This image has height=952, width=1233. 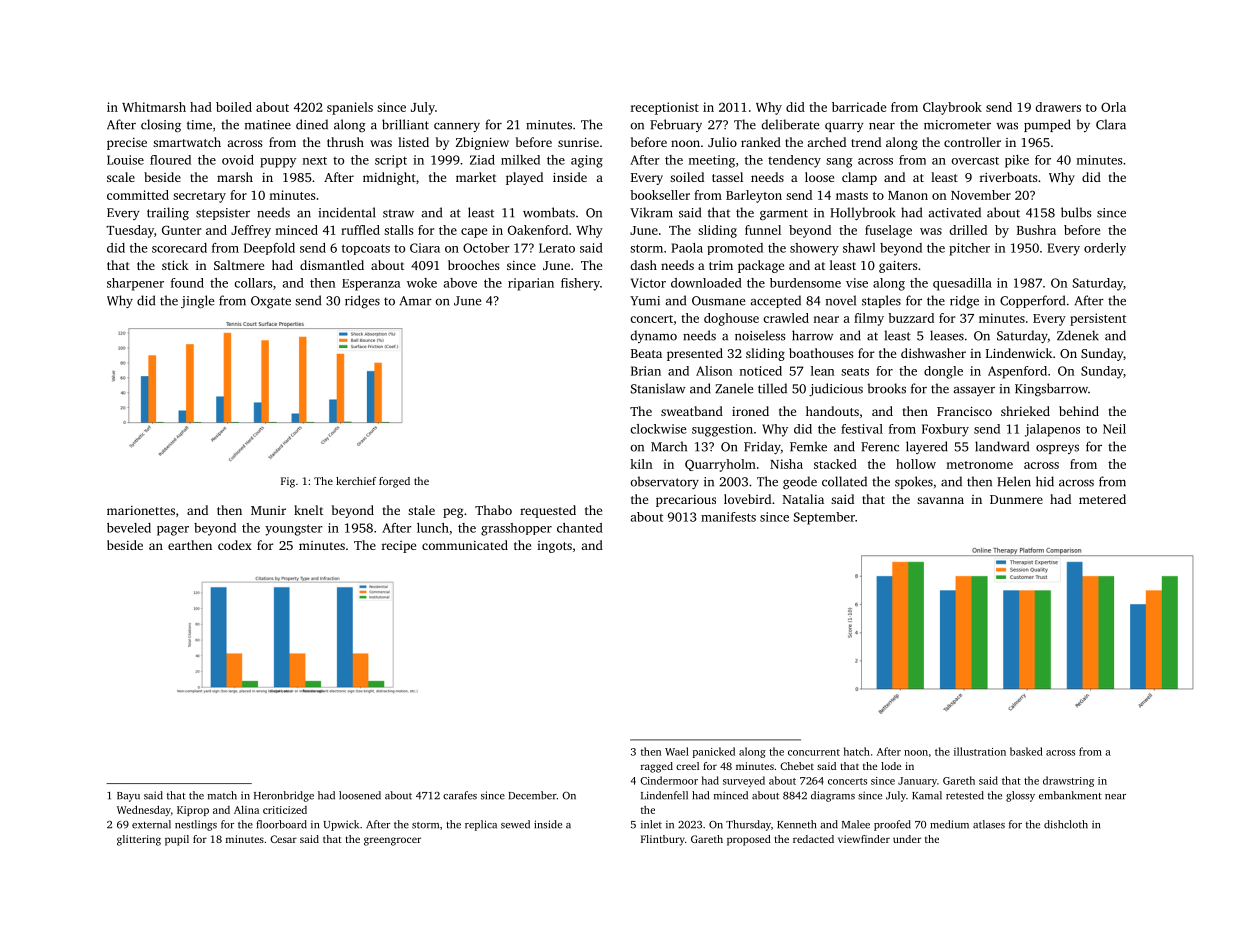 What do you see at coordinates (394, 482) in the image?
I see `forged` at bounding box center [394, 482].
